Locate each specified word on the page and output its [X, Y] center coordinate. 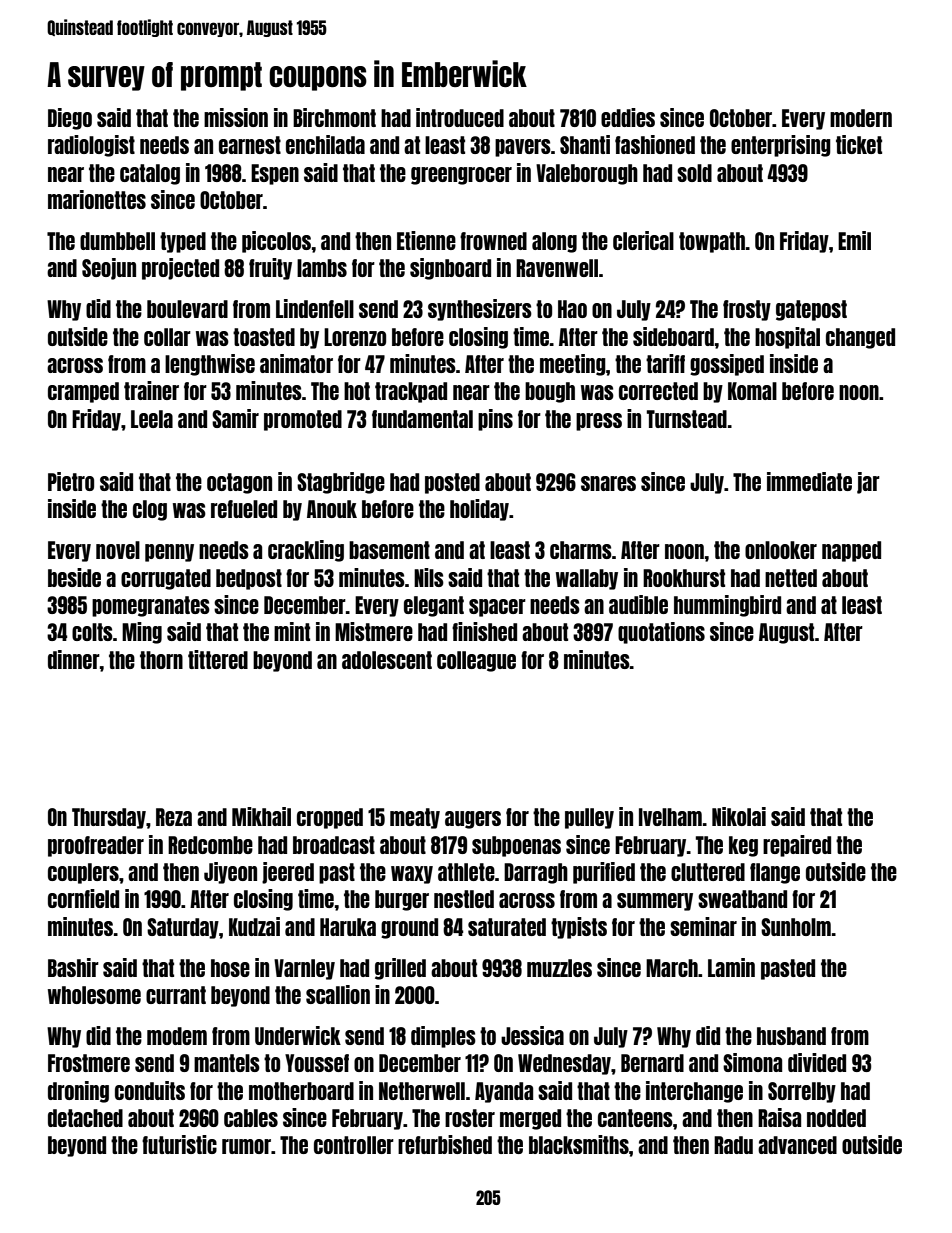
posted [452, 483]
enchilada [325, 144]
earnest [250, 145]
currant [176, 995]
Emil [854, 240]
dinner [74, 659]
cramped [83, 392]
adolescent [387, 660]
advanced [797, 1145]
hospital [787, 338]
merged [530, 1119]
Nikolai [739, 816]
